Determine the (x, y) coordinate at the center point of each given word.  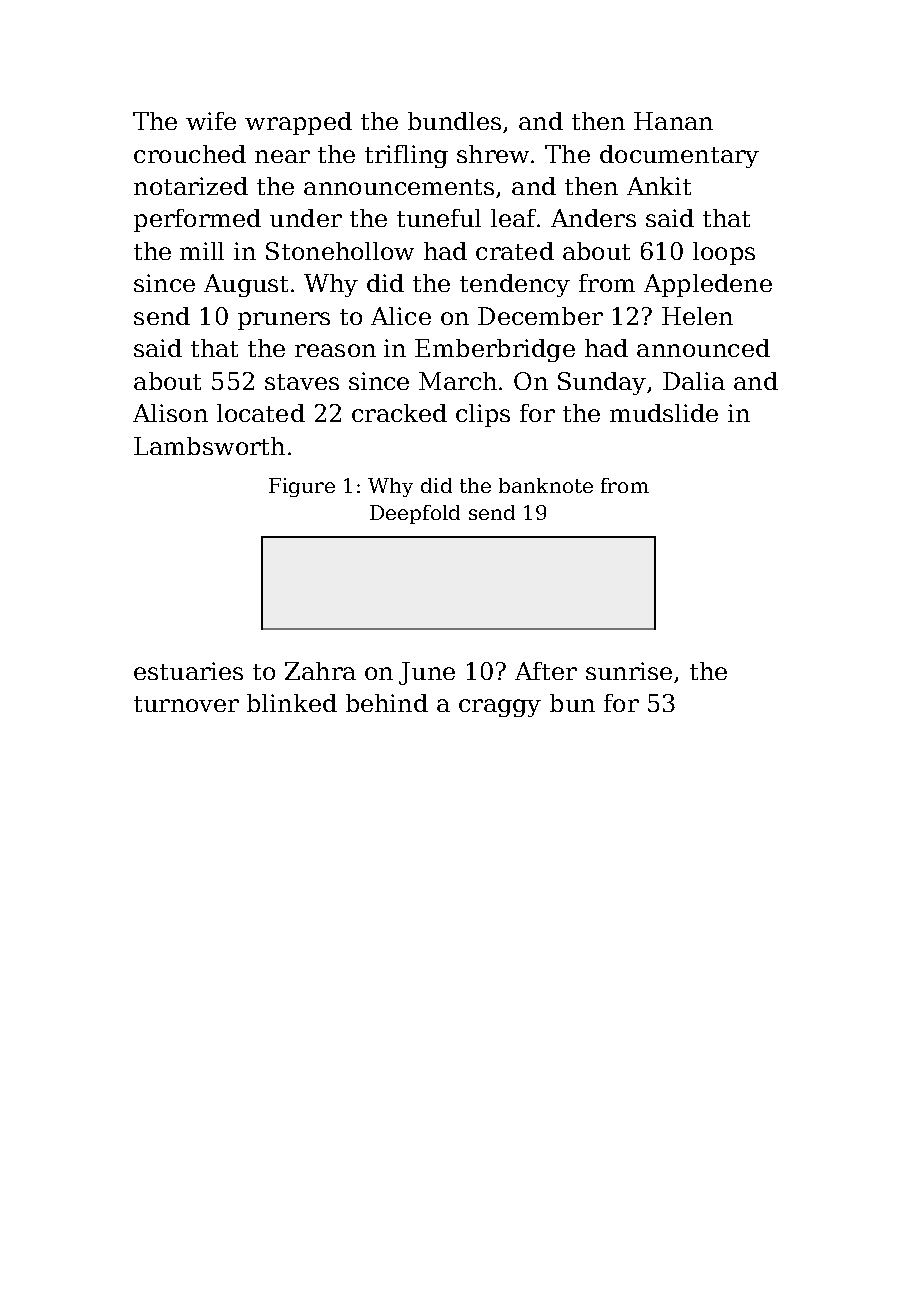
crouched (190, 154)
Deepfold (415, 514)
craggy (500, 708)
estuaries (188, 671)
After (546, 671)
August (246, 285)
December (540, 316)
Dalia (694, 381)
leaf (513, 218)
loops (724, 253)
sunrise (629, 671)
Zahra (320, 671)
